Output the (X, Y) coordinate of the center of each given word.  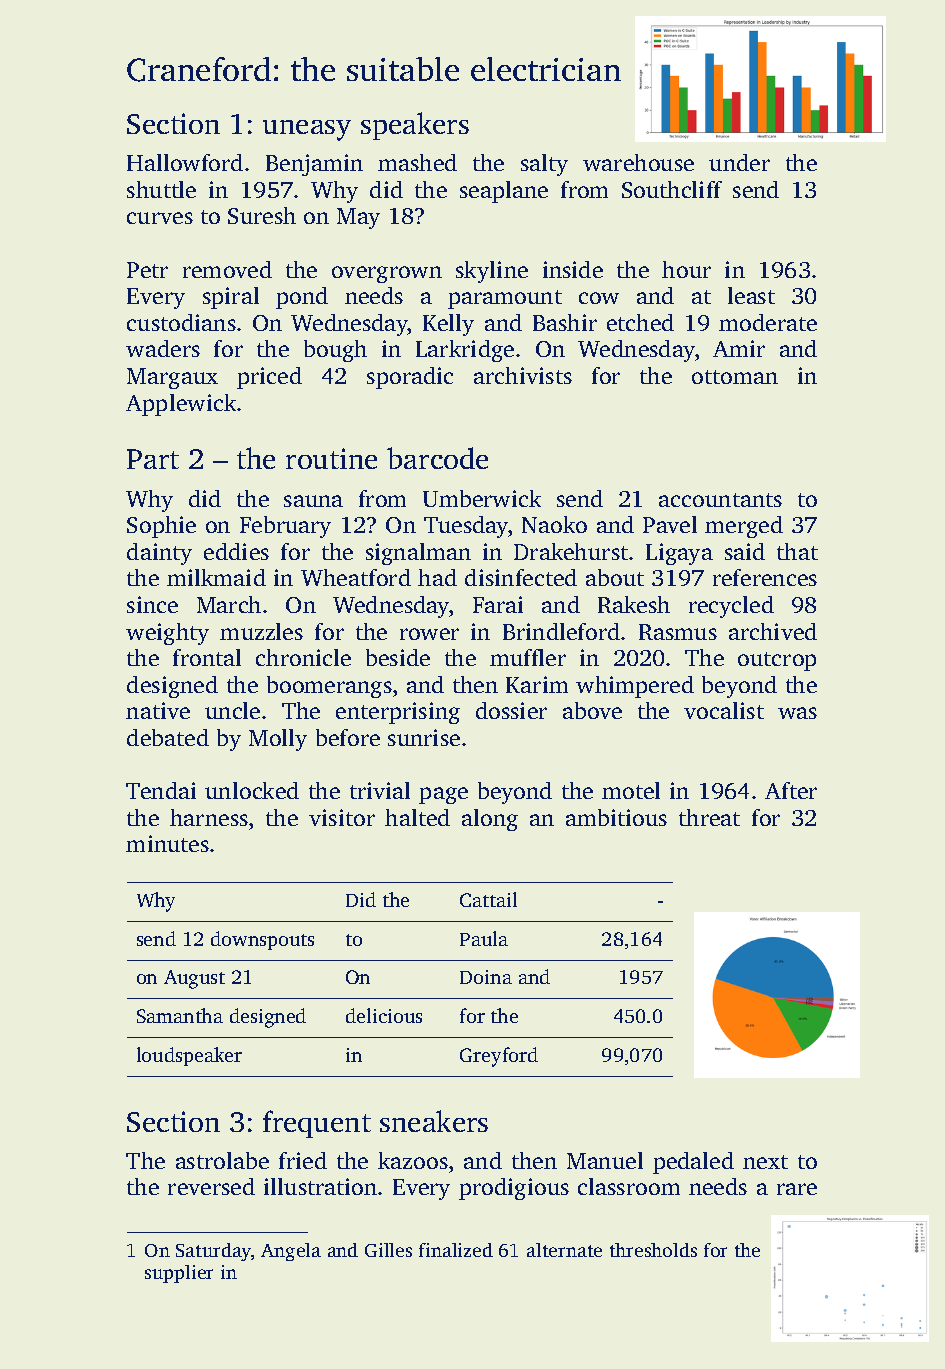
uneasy (307, 130)
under (739, 162)
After (791, 790)
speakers (415, 126)
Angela (291, 1252)
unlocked (252, 790)
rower (429, 634)
